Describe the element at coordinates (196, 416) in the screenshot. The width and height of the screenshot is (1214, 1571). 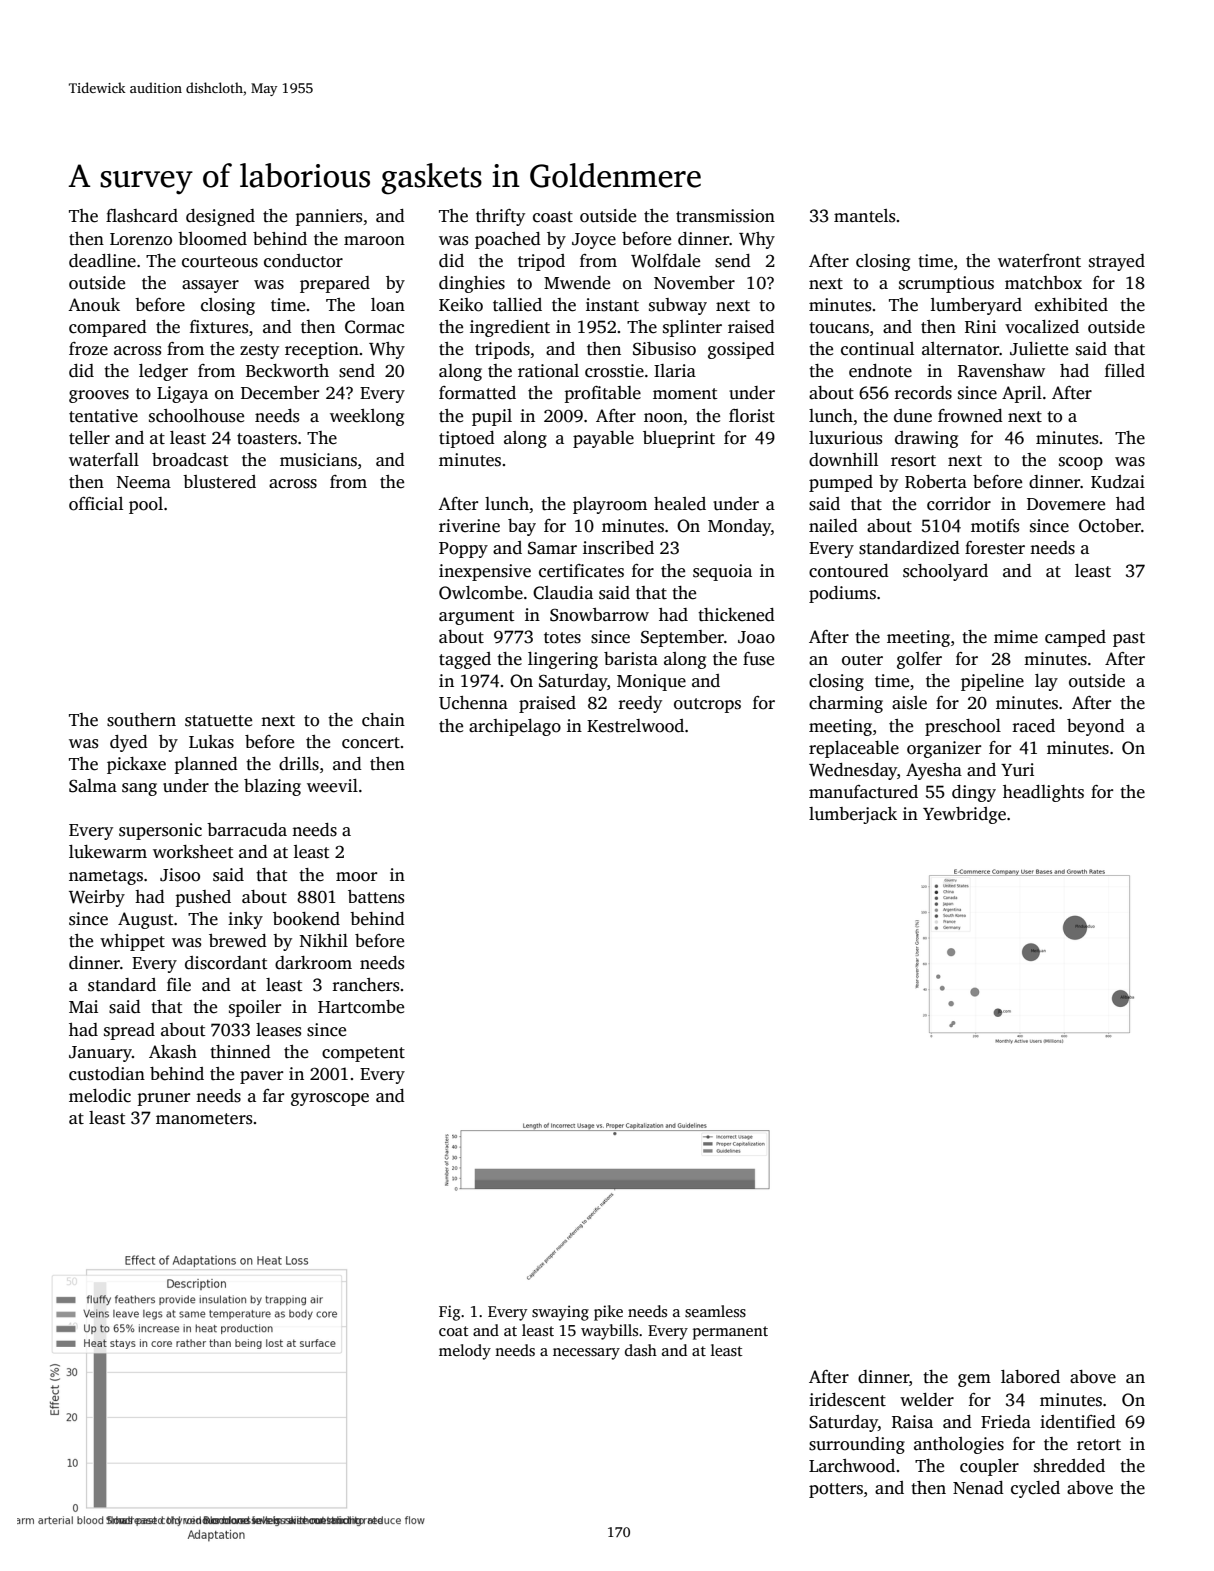
I see `schoolhouse` at that location.
